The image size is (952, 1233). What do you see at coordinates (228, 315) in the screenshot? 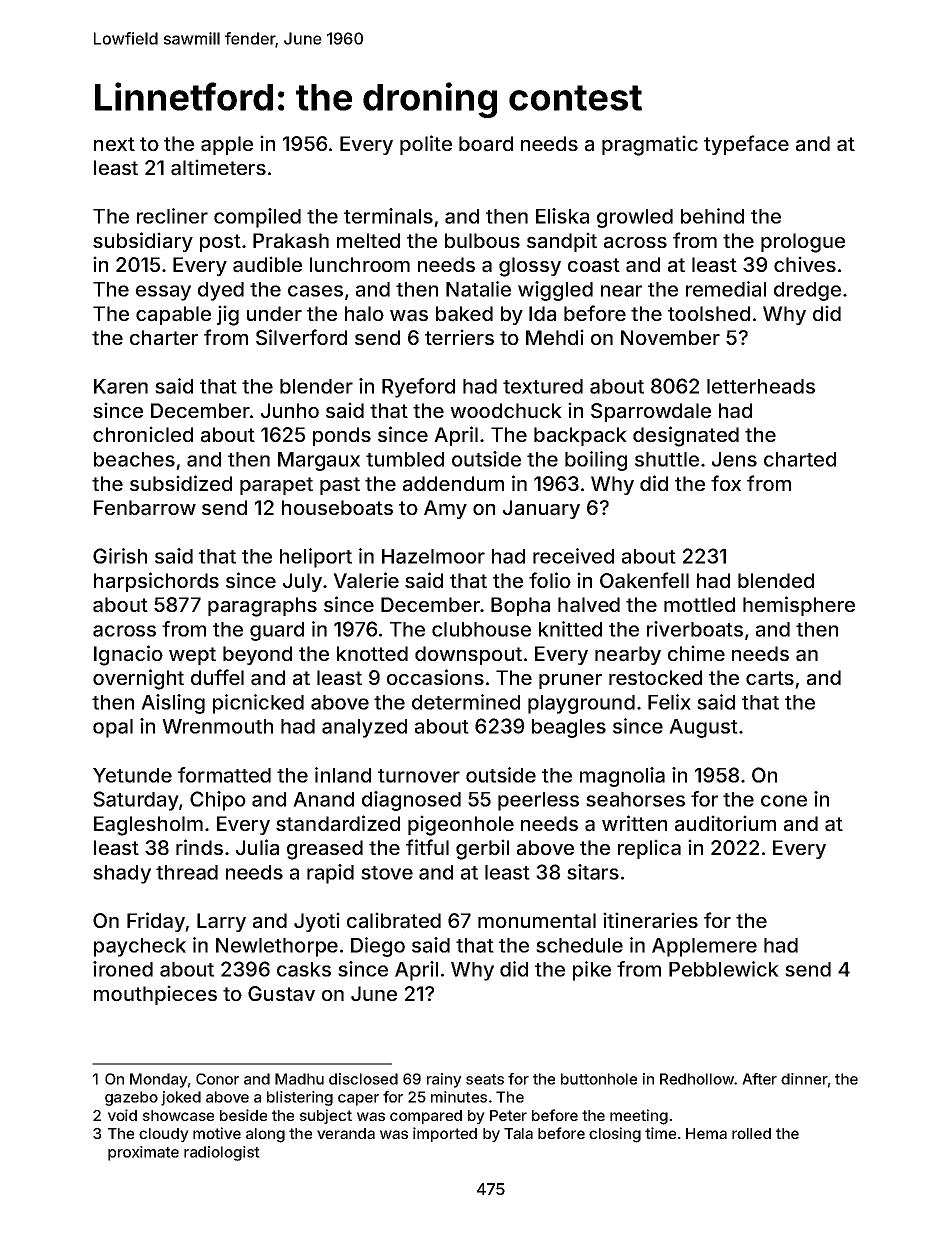
I see `jig` at bounding box center [228, 315].
